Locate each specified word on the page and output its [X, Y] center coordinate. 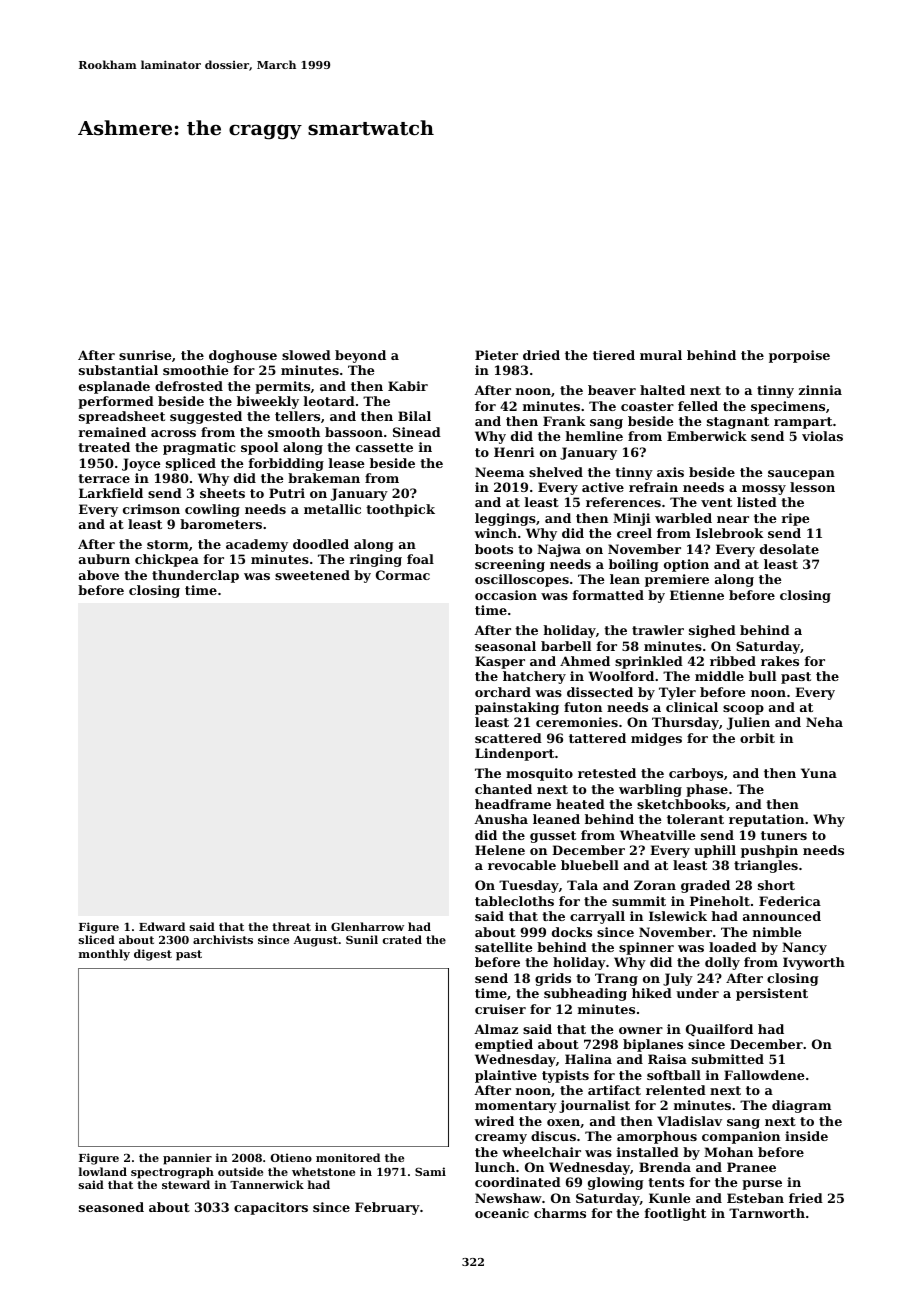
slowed [306, 355]
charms [560, 1213]
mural [661, 355]
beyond [360, 356]
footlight [675, 1214]
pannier [187, 1159]
